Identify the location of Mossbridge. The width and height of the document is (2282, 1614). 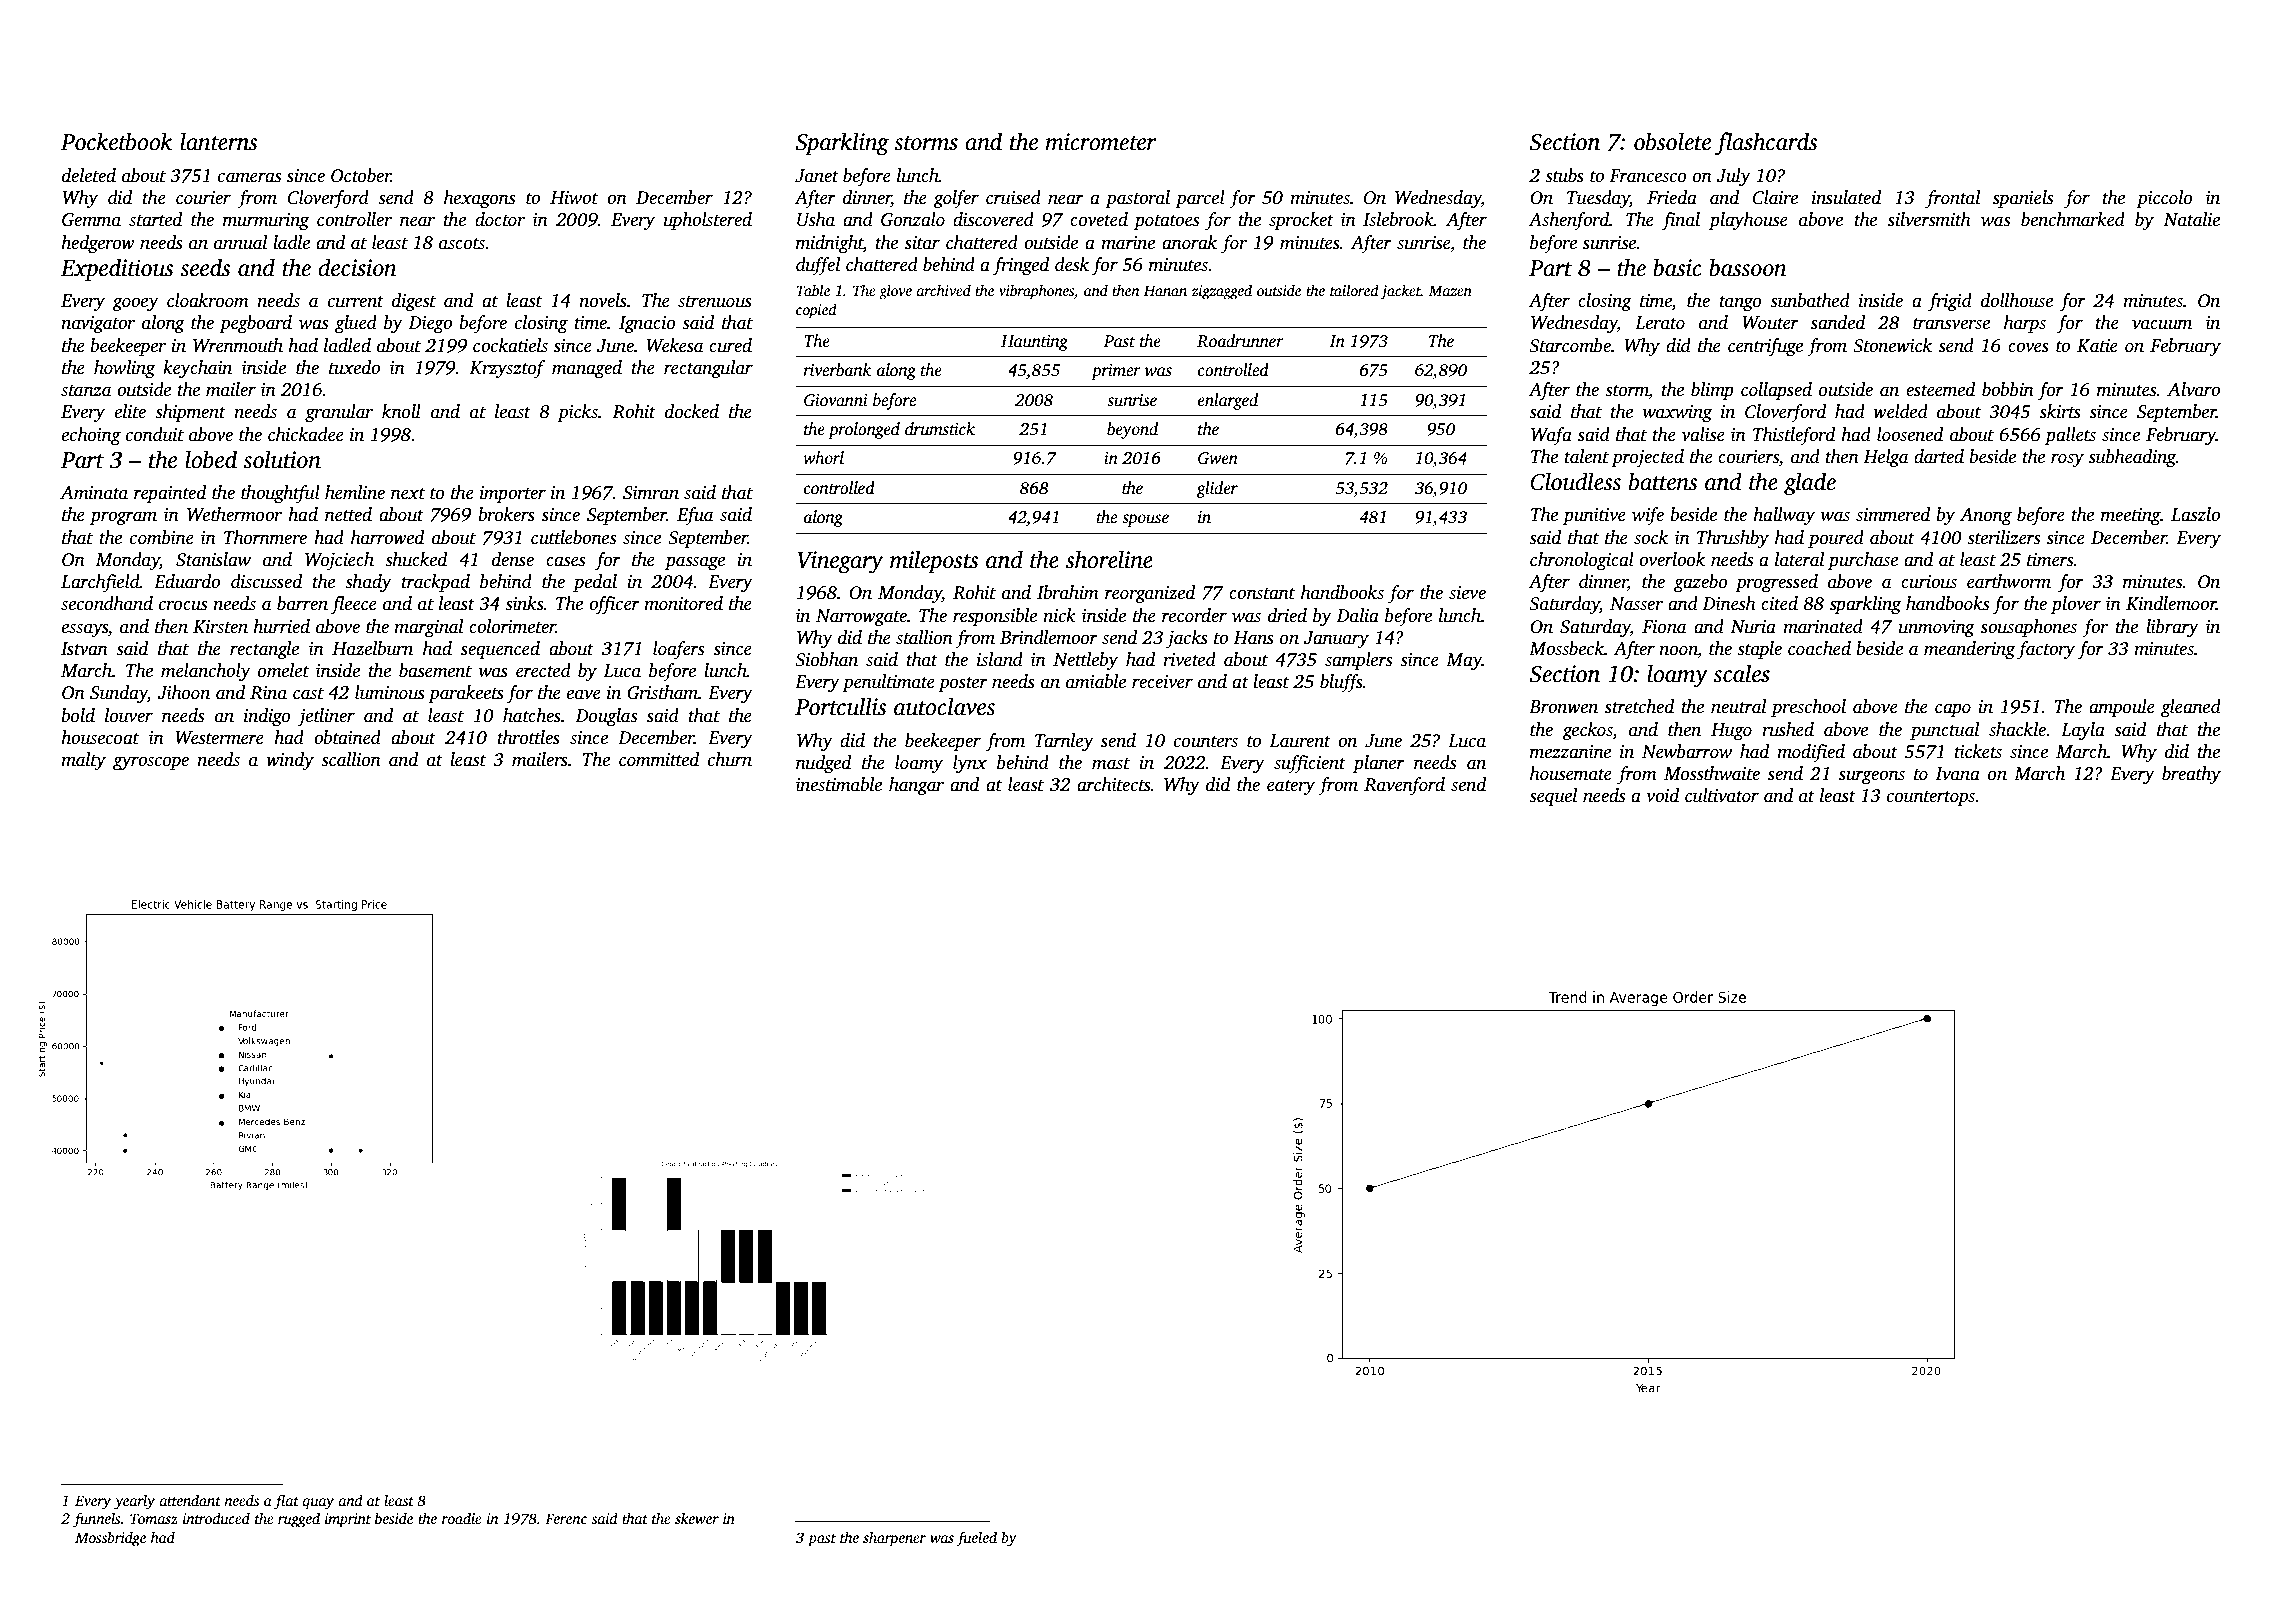
(110, 1539).
